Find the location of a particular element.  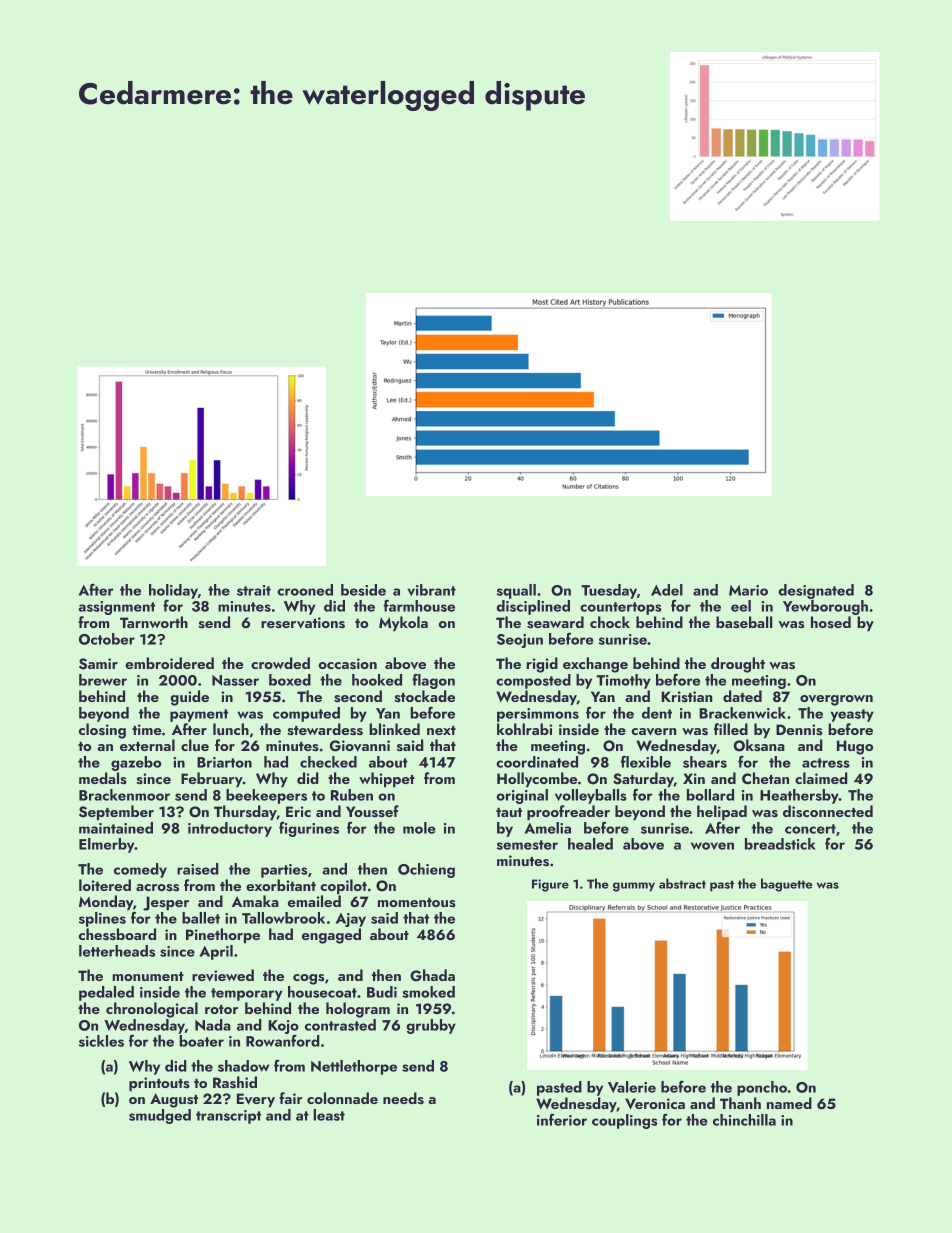

time is located at coordinates (147, 729).
